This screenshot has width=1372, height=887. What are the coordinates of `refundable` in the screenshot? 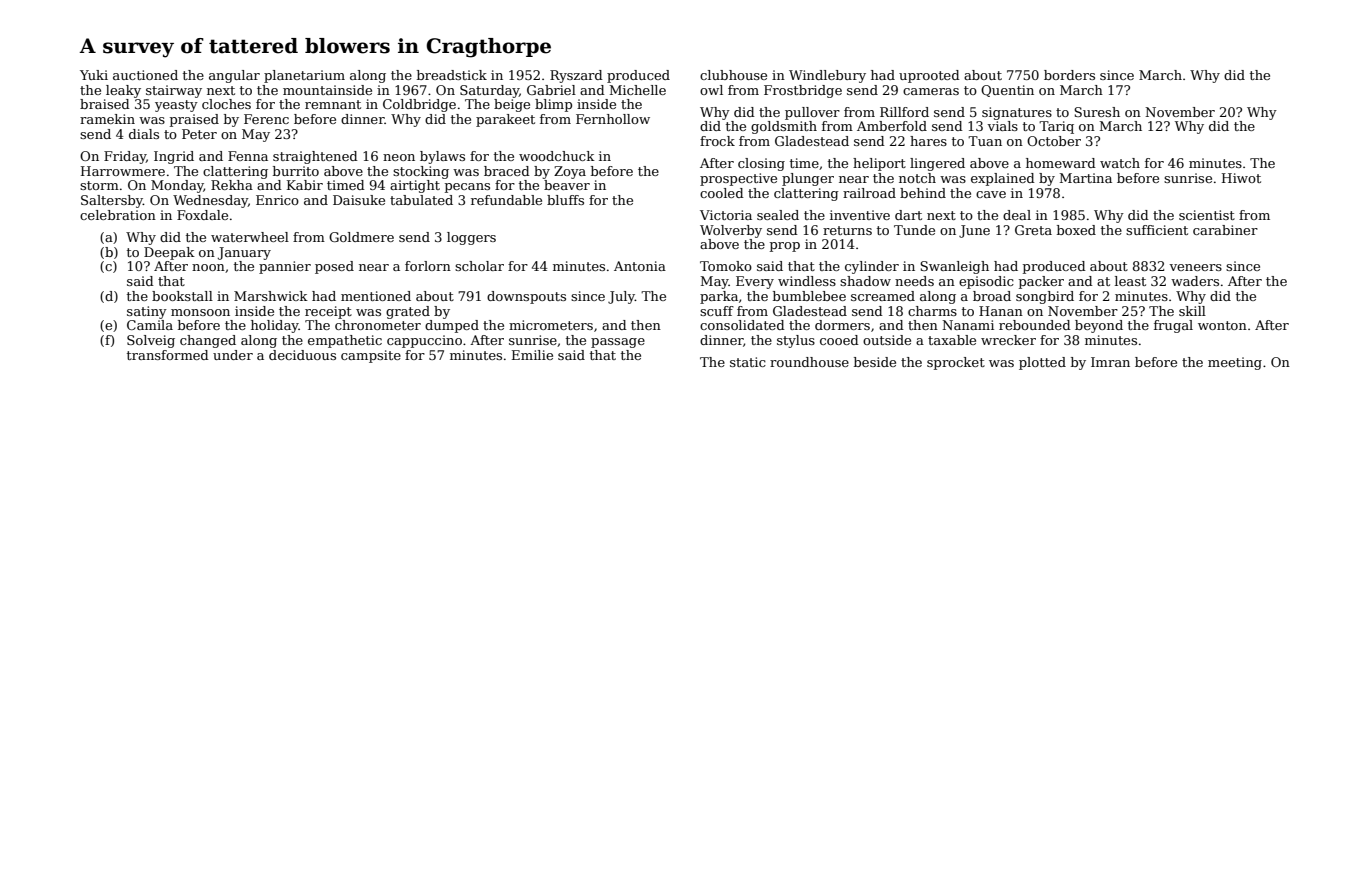 It's located at (506, 200).
